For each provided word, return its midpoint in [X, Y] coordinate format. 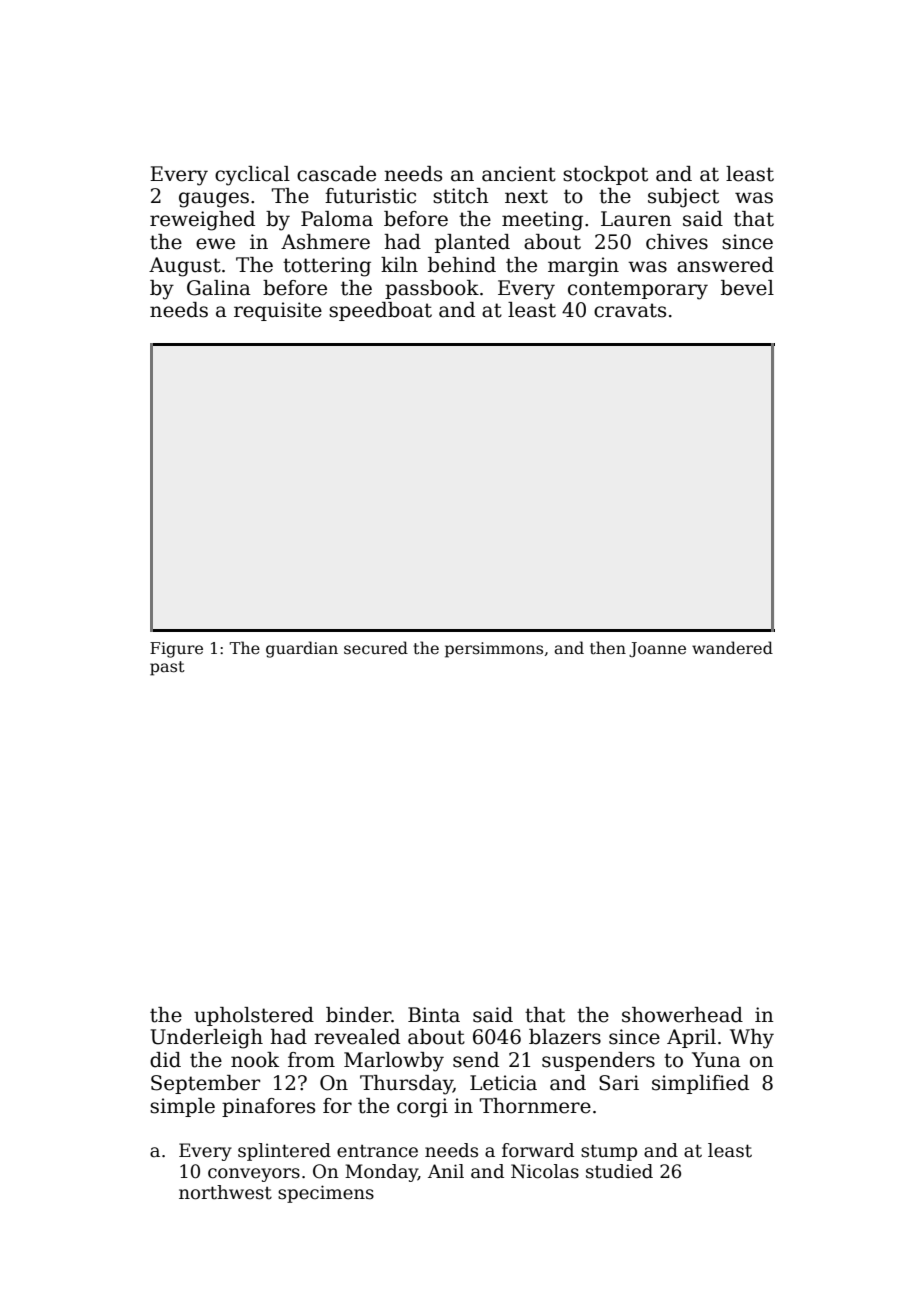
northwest [225, 1192]
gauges [214, 200]
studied [619, 1171]
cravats [630, 310]
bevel [747, 288]
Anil [446, 1171]
